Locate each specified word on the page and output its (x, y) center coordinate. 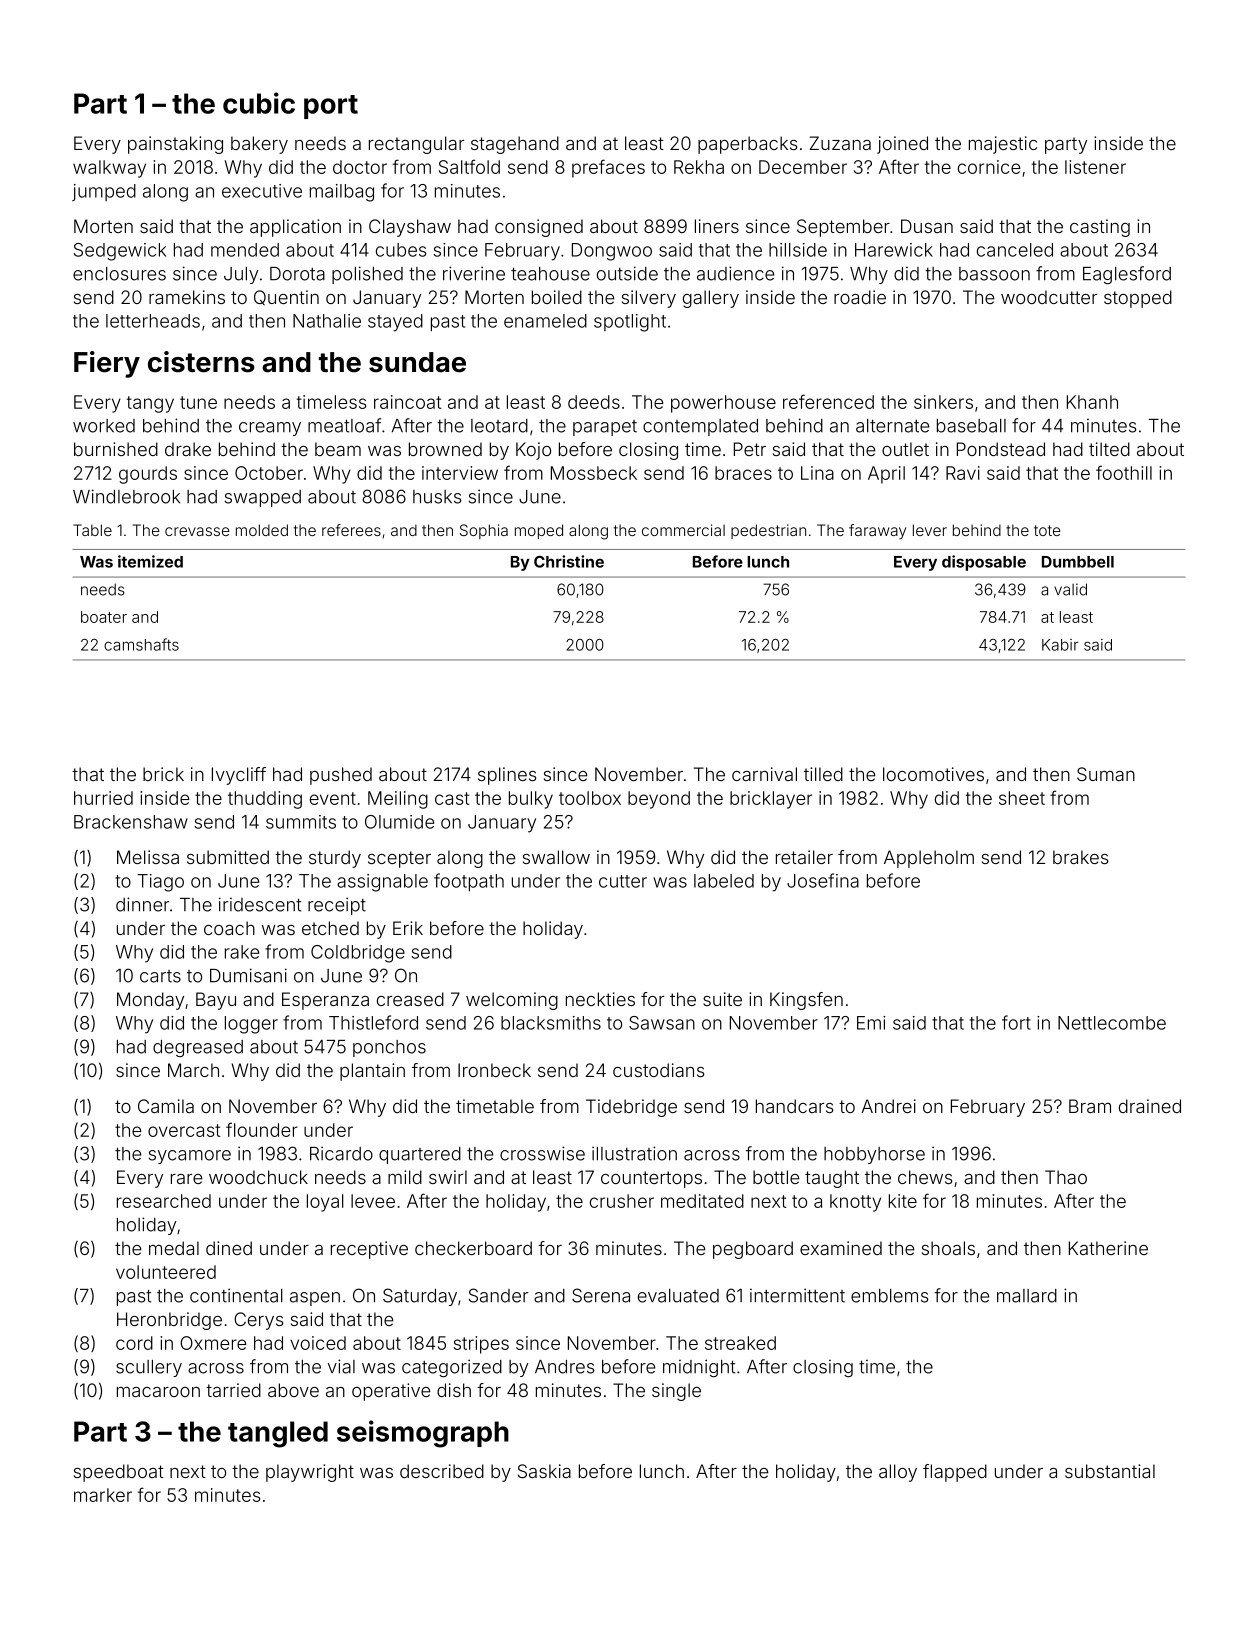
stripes (481, 1345)
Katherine (1108, 1248)
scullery (149, 1368)
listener (1095, 167)
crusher (622, 1201)
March (193, 1070)
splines (507, 776)
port (331, 107)
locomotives (933, 774)
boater (104, 617)
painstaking (175, 145)
